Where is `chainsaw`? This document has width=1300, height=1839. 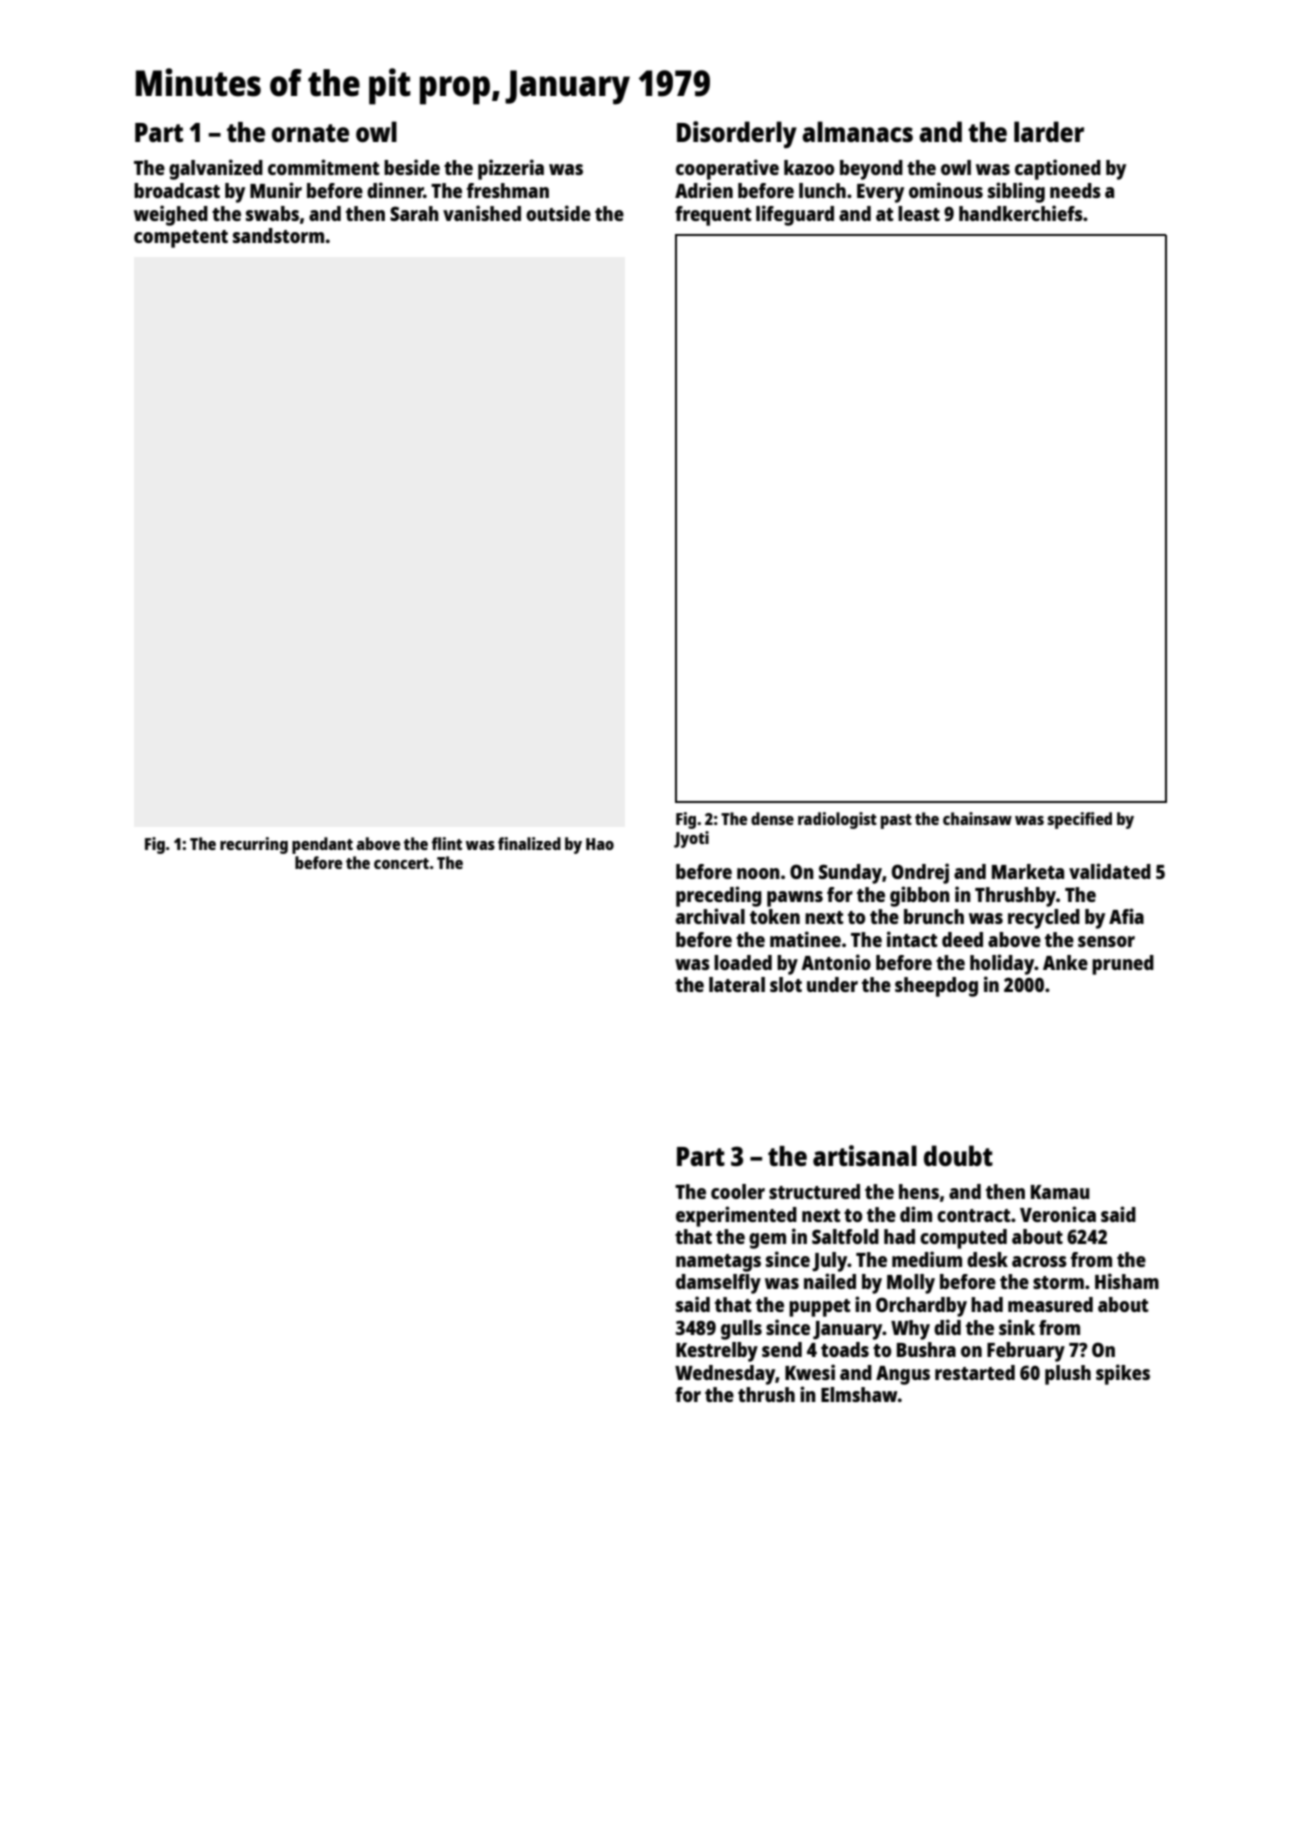
chainsaw is located at coordinates (977, 818).
